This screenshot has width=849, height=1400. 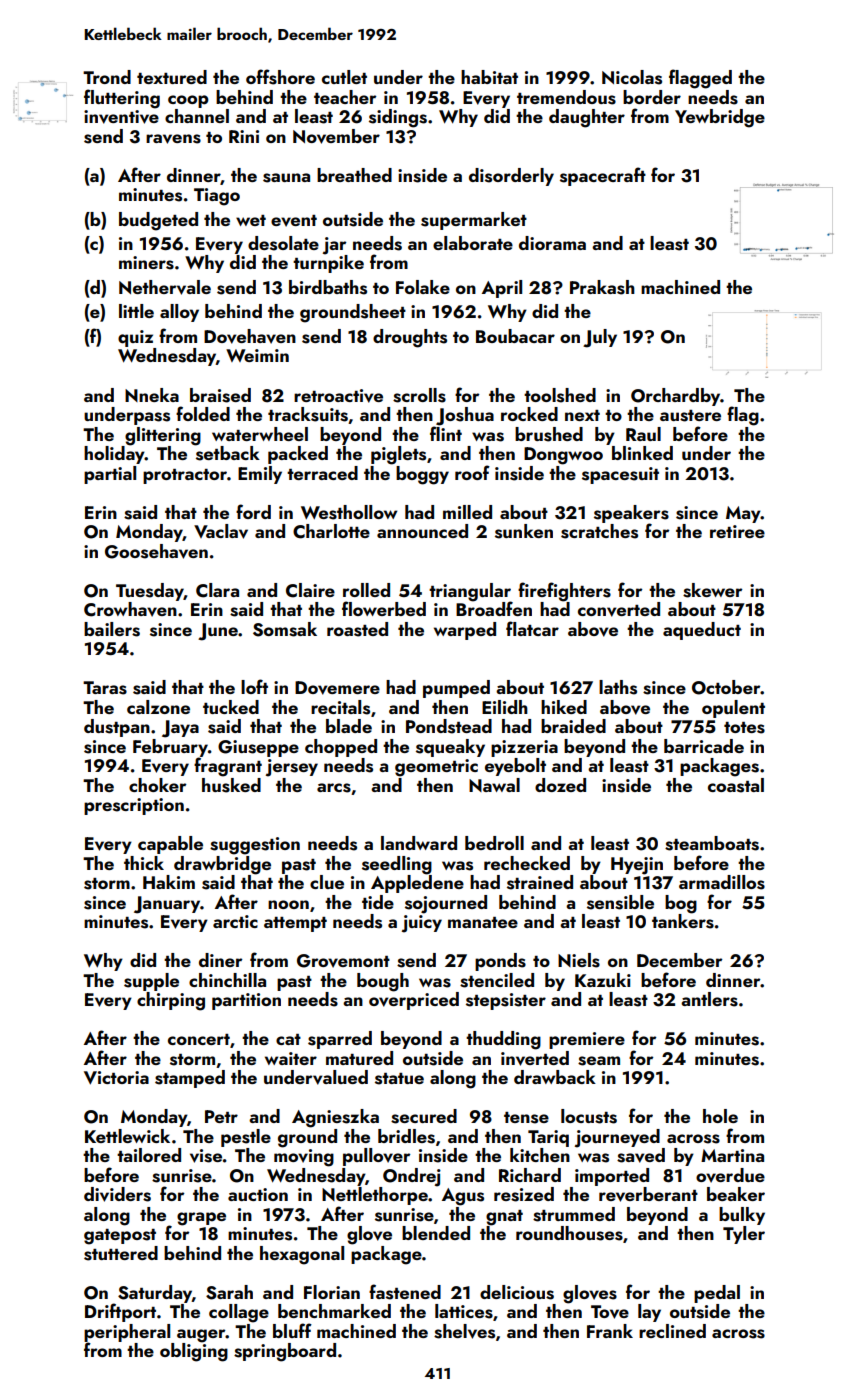 What do you see at coordinates (235, 921) in the screenshot?
I see `arctic` at bounding box center [235, 921].
